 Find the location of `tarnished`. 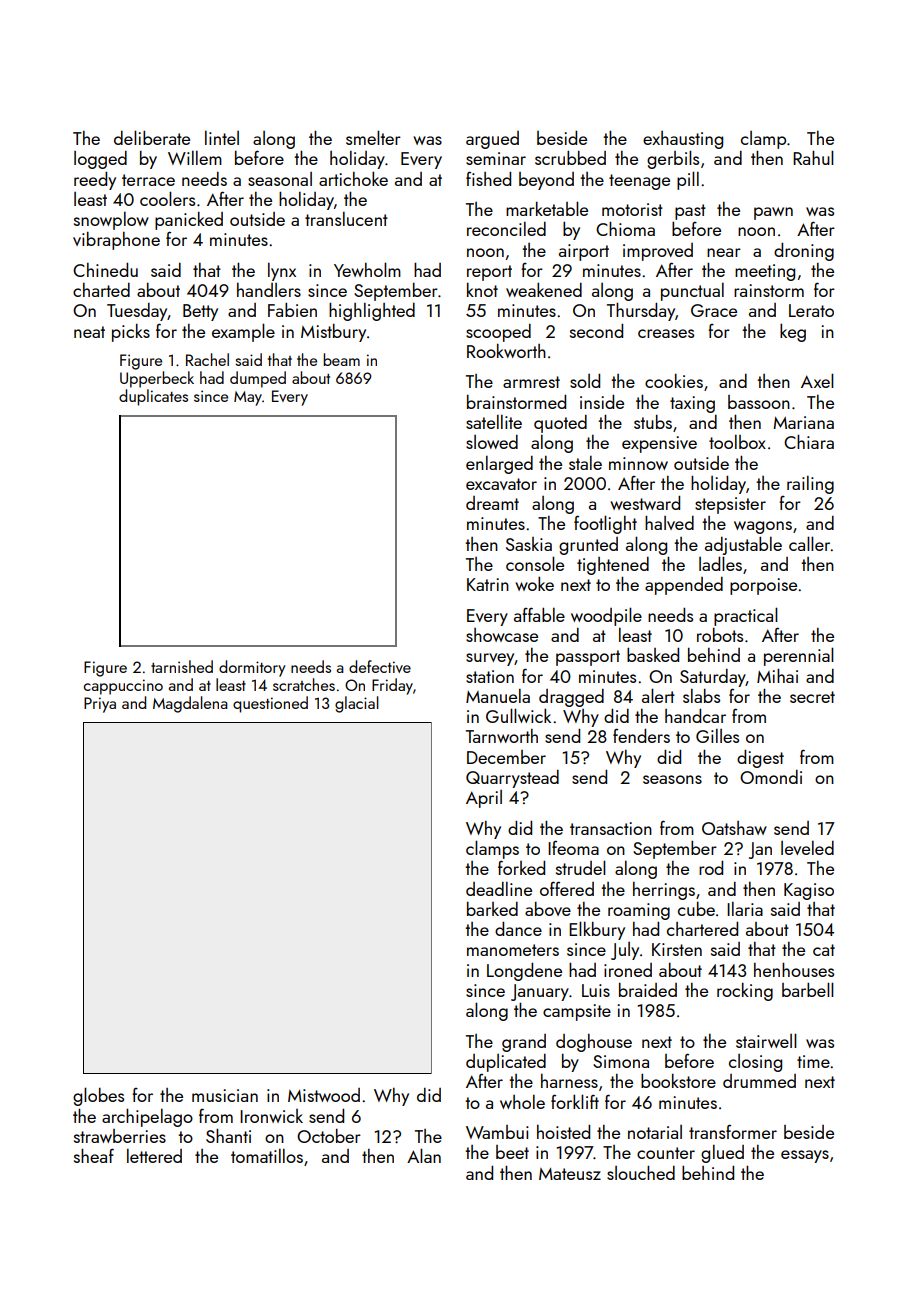

tarnished is located at coordinates (182, 666).
